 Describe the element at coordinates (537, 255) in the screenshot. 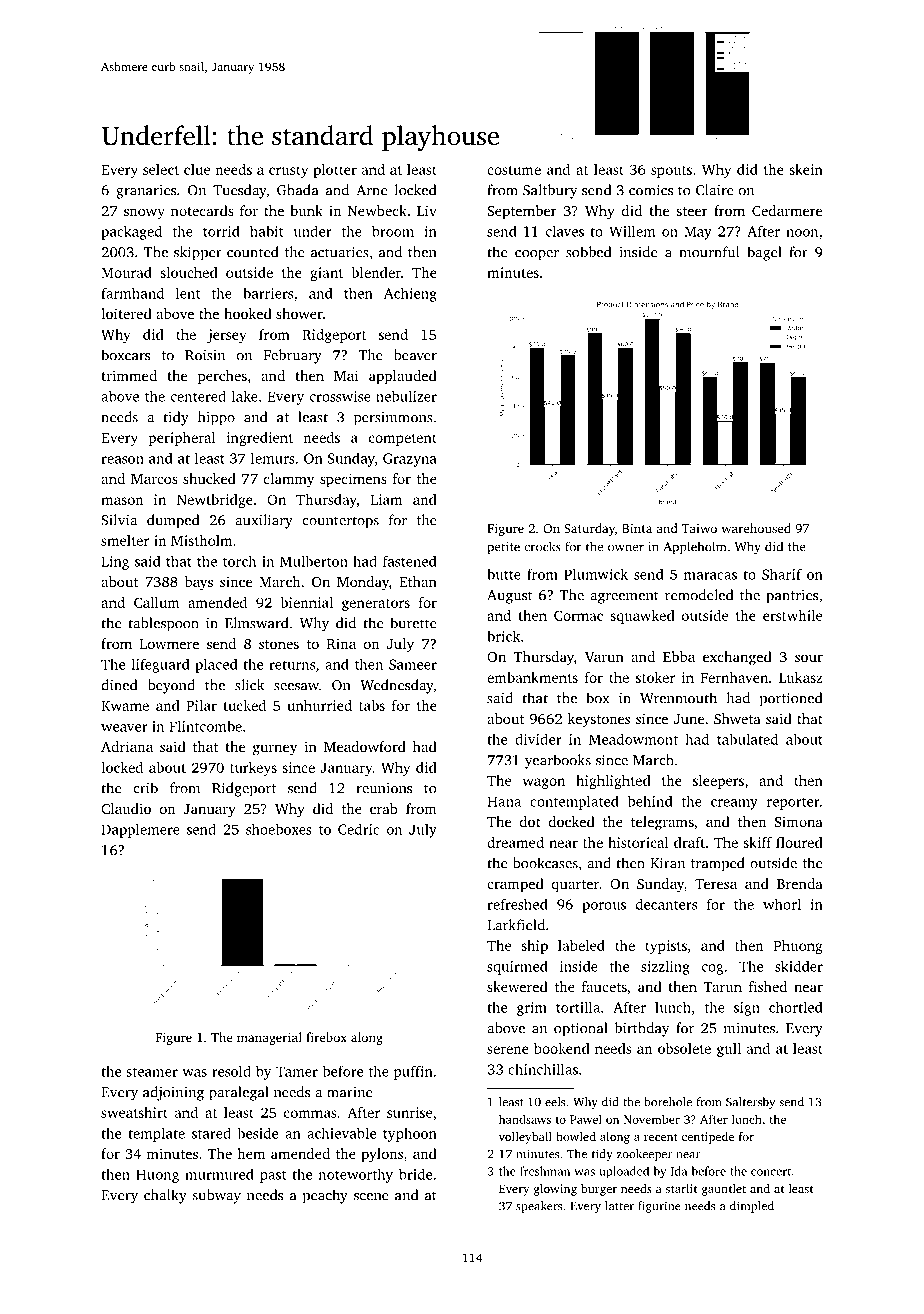

I see `cooper` at that location.
